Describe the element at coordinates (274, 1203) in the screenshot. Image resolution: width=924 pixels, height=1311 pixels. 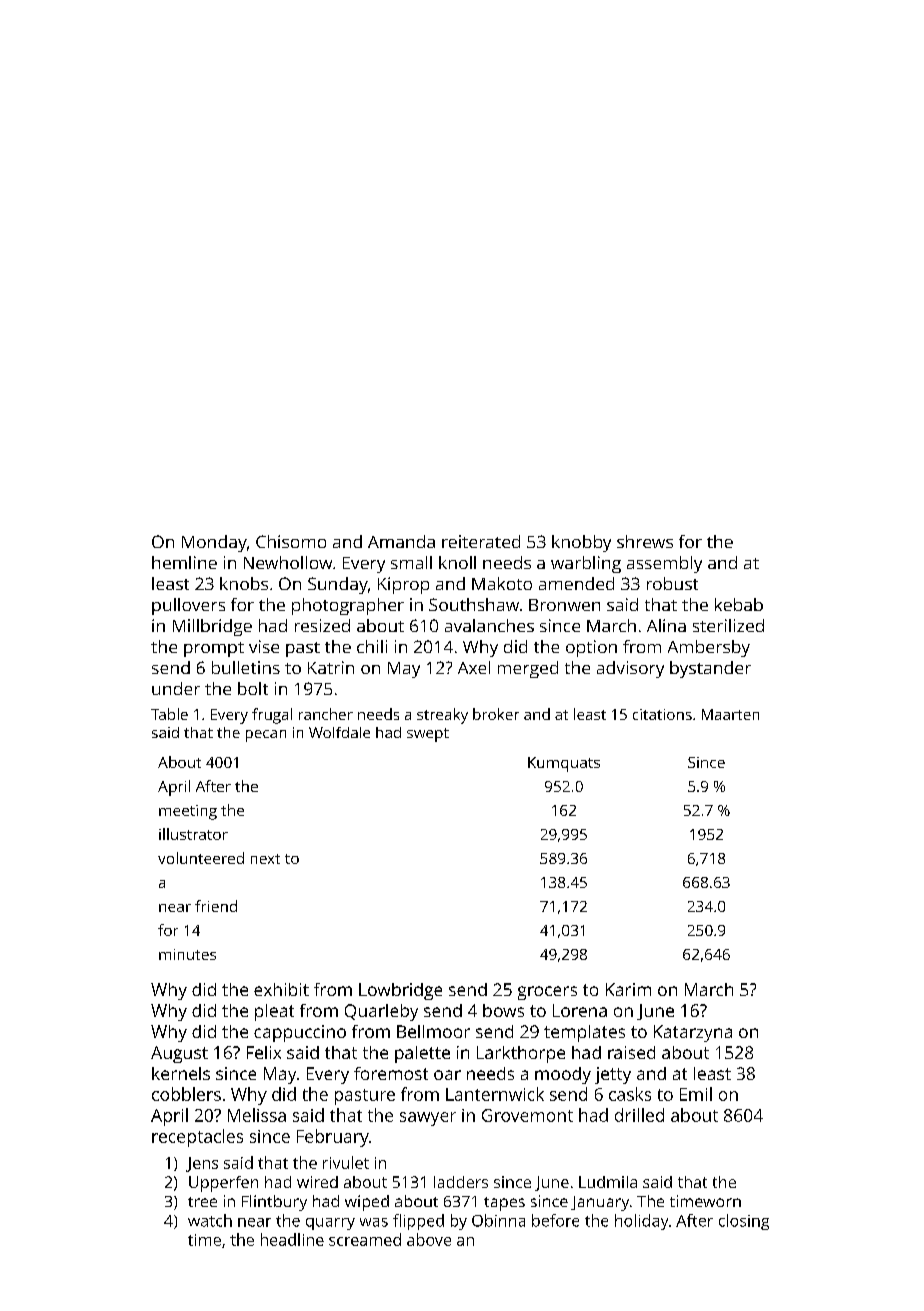
I see `Flintbury` at that location.
